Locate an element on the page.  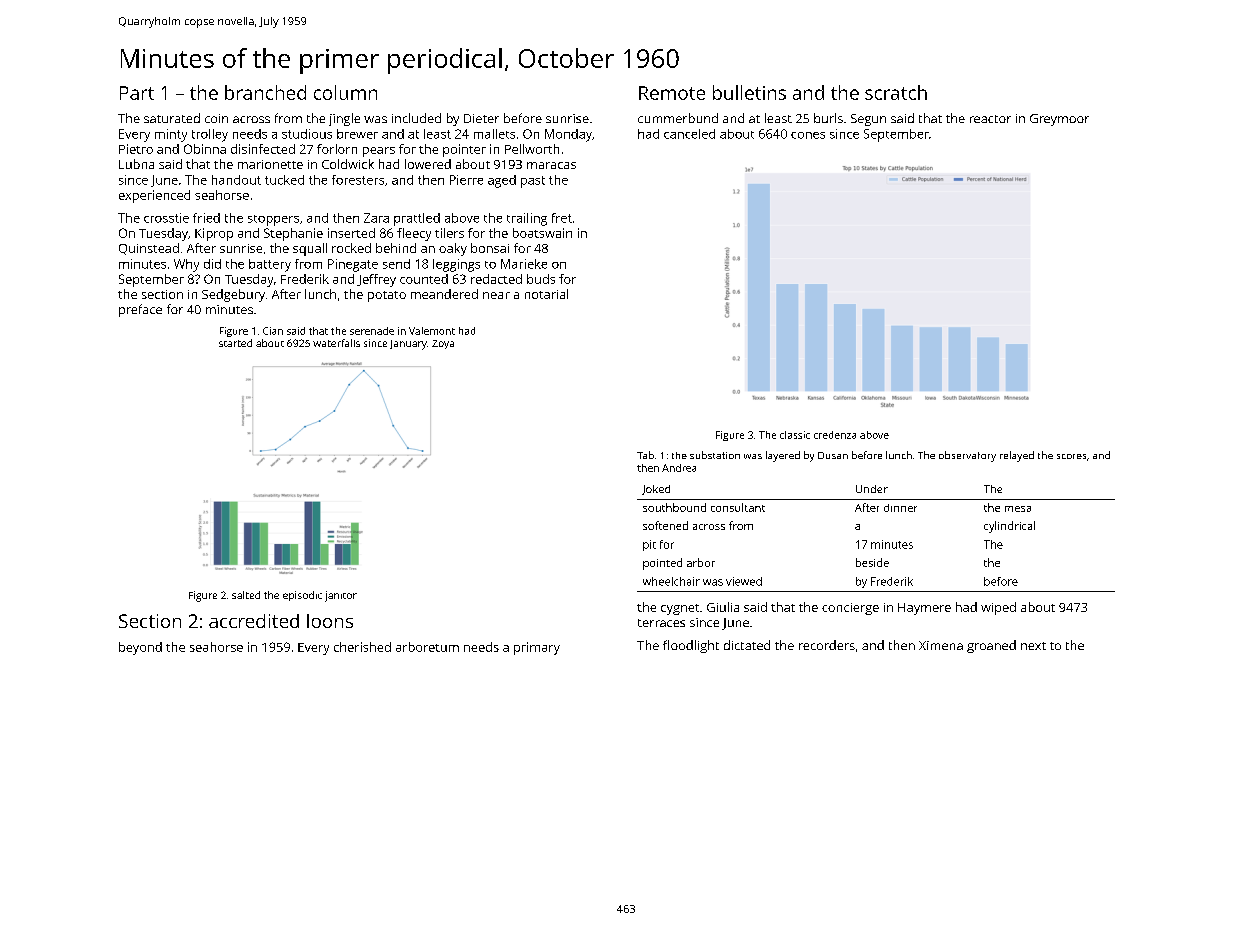
Greymoor is located at coordinates (1059, 120).
